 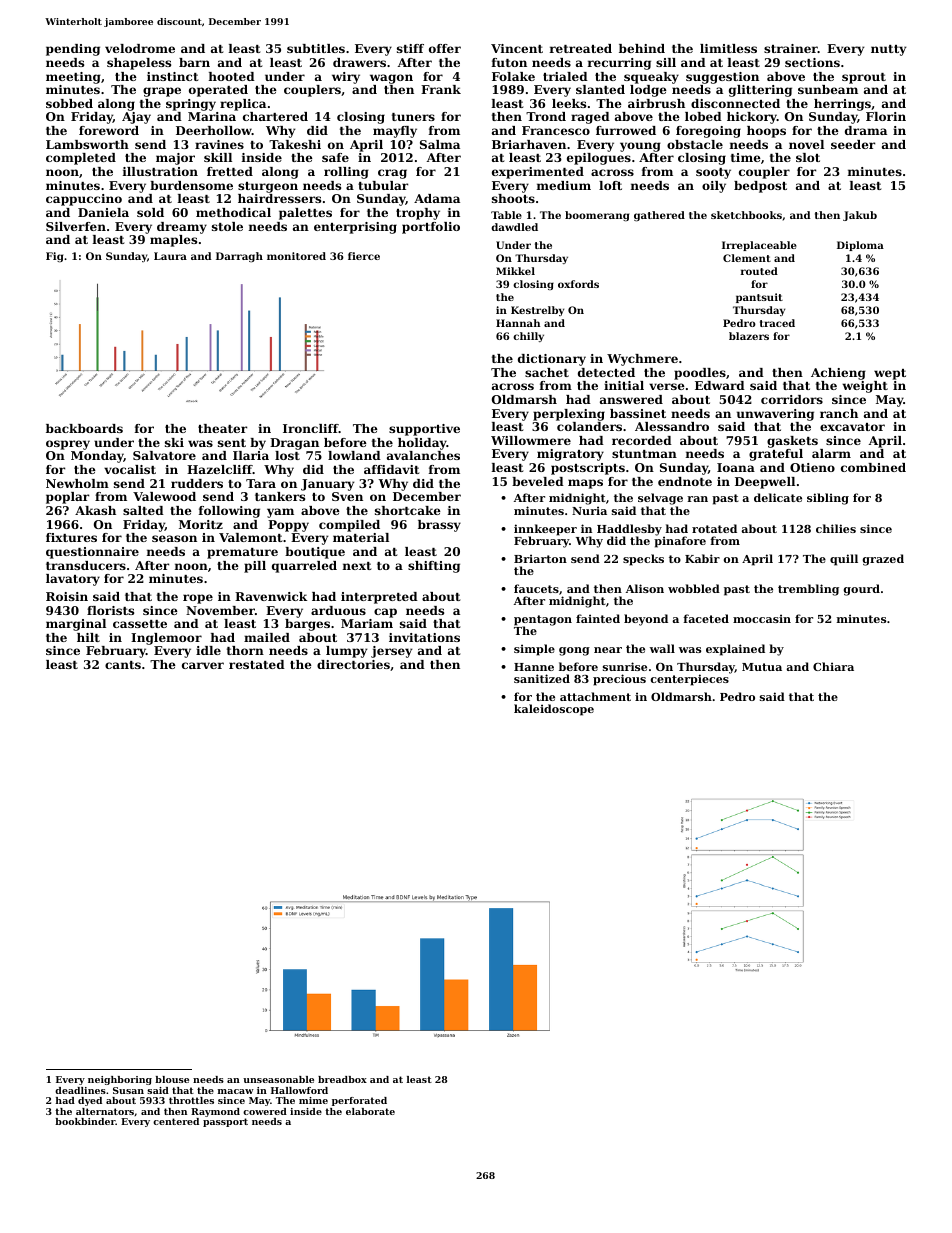 I want to click on drama, so click(x=866, y=130).
